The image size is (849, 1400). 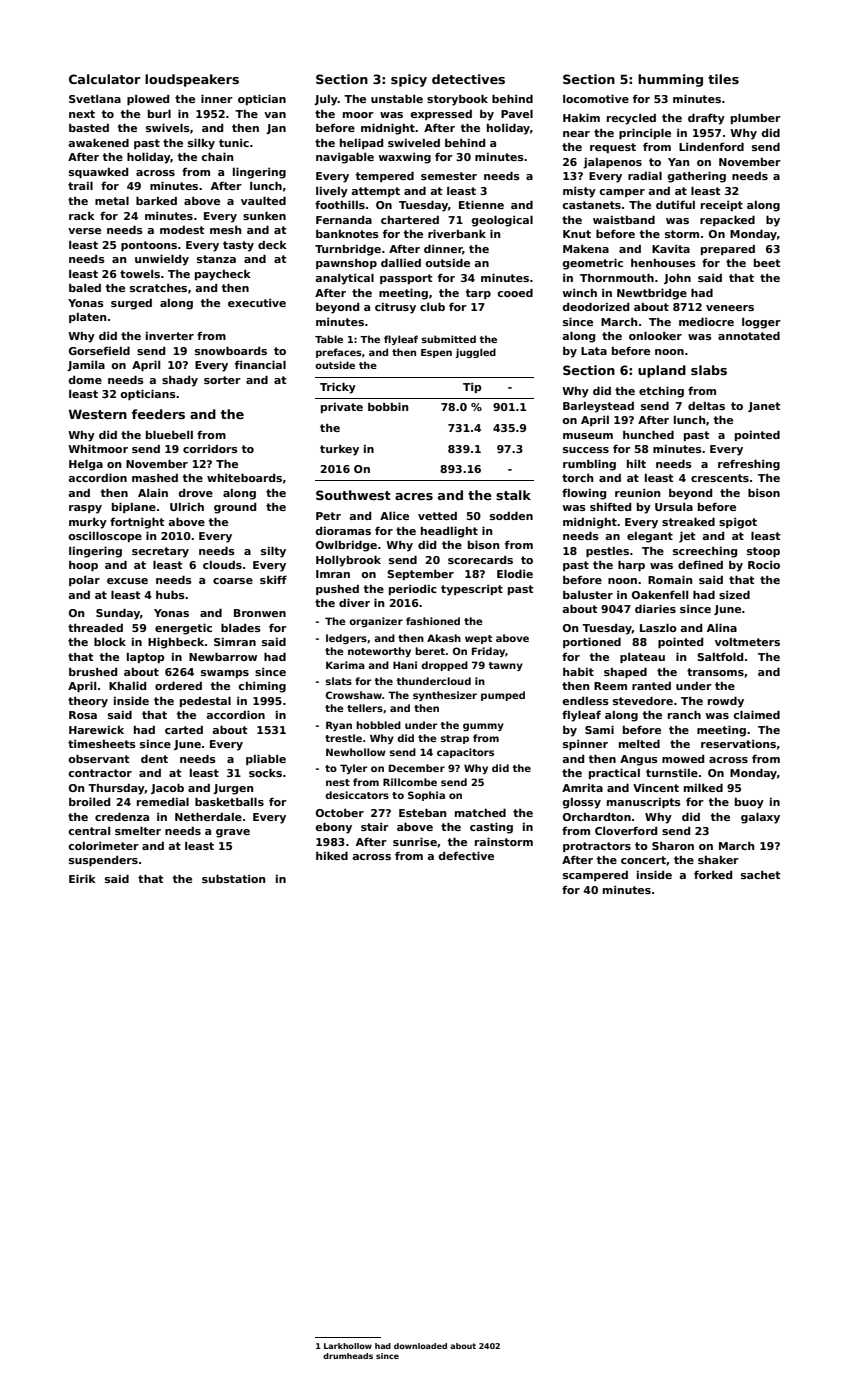 What do you see at coordinates (515, 292) in the screenshot?
I see `cooed` at bounding box center [515, 292].
